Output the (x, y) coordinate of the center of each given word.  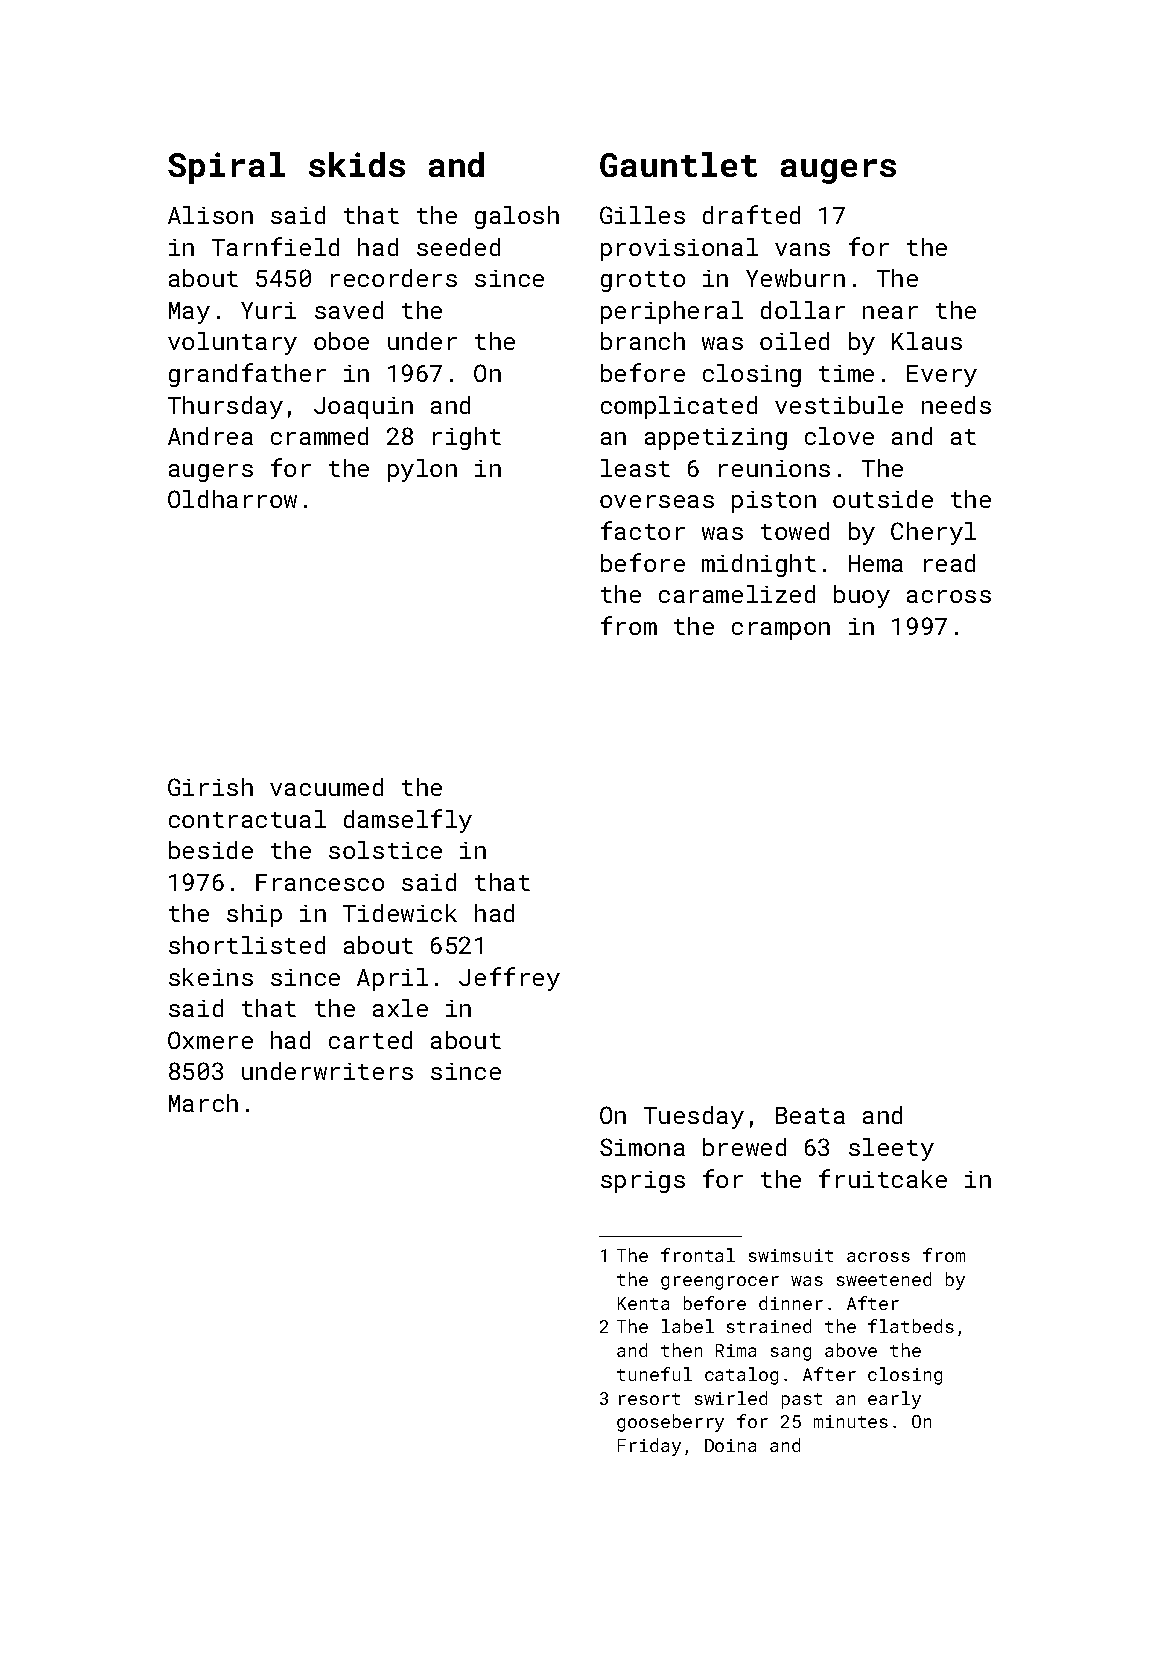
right (467, 438)
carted (370, 1040)
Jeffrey (509, 979)
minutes (851, 1421)
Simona (642, 1147)
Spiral (226, 168)
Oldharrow (232, 499)
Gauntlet (678, 164)
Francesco (320, 882)
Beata (810, 1115)
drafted (751, 214)
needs (956, 405)
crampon (781, 631)
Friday (649, 1447)
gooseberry (670, 1423)
